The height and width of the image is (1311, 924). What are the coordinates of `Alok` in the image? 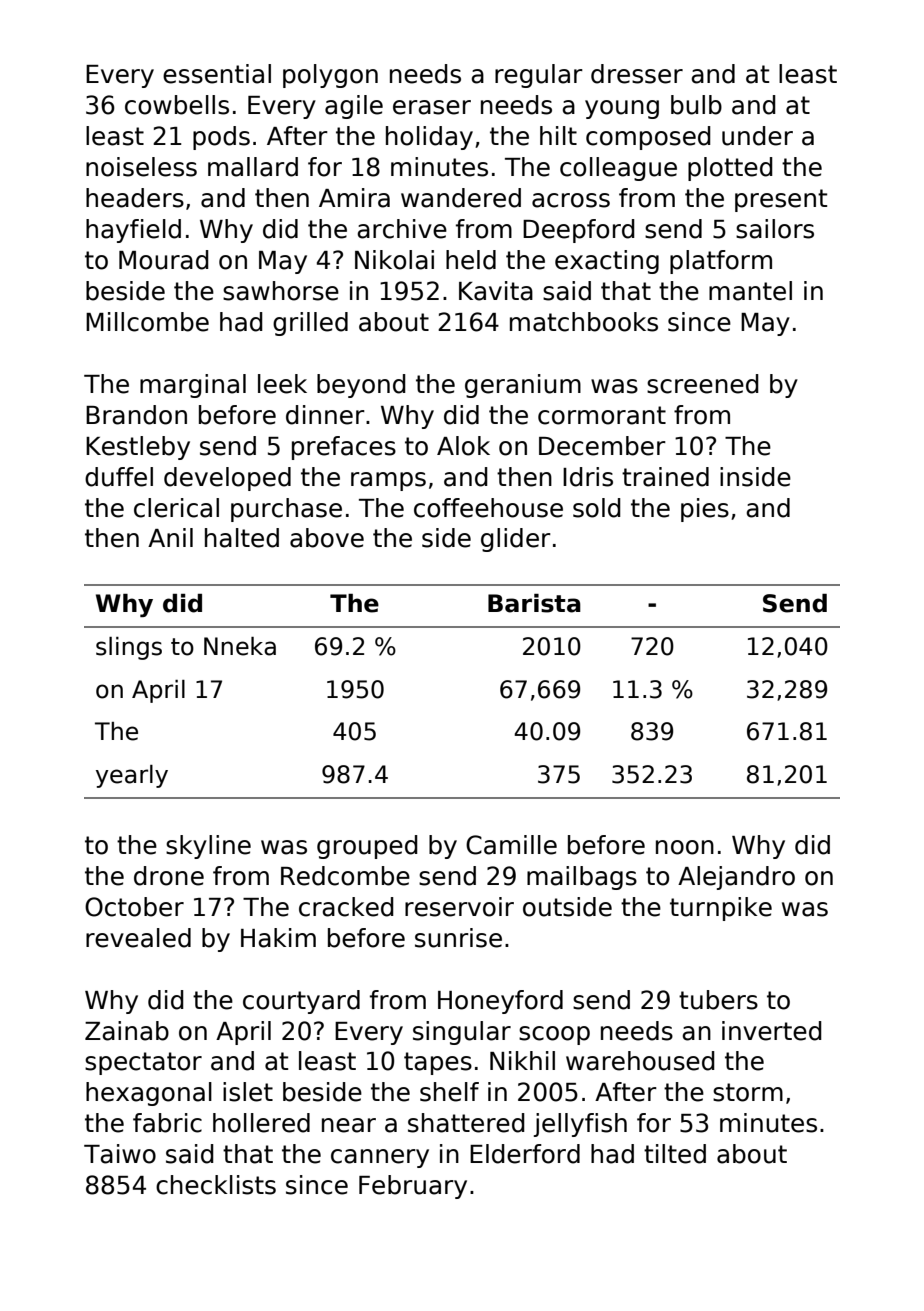 It's located at (463, 446).
